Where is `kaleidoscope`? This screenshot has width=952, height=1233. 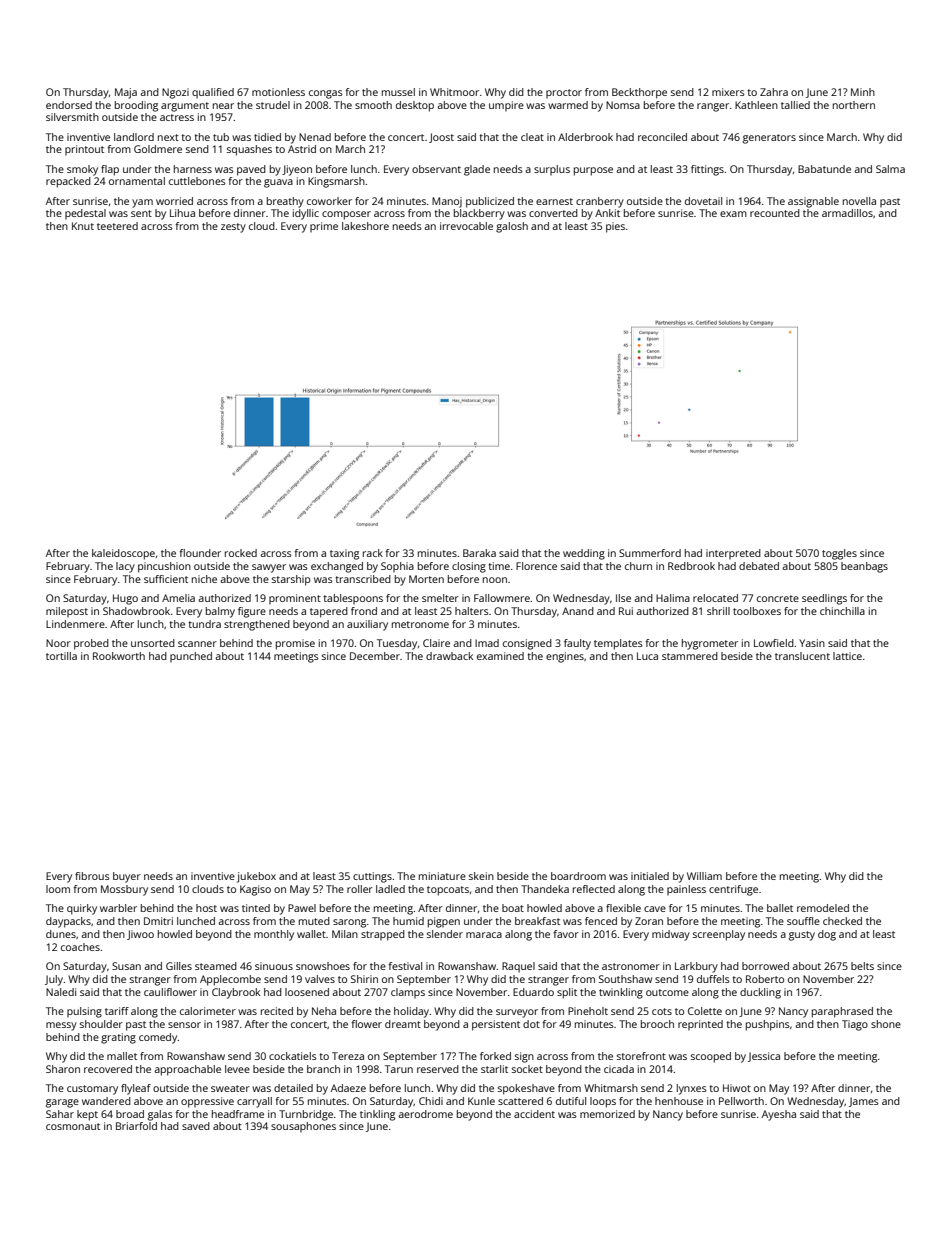
kaleidoscope is located at coordinates (123, 554).
